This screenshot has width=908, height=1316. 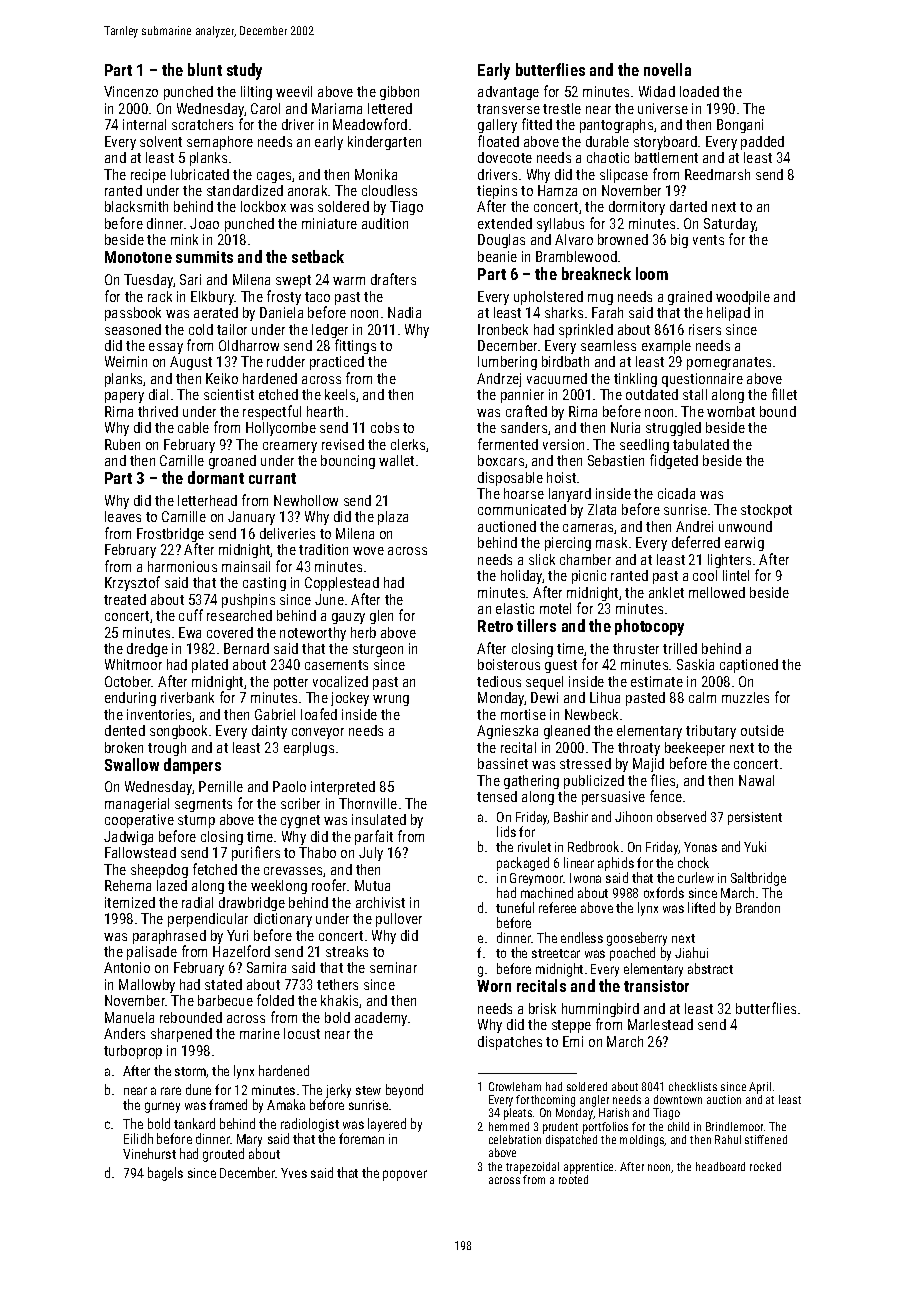 I want to click on boxcars, so click(x=501, y=460).
